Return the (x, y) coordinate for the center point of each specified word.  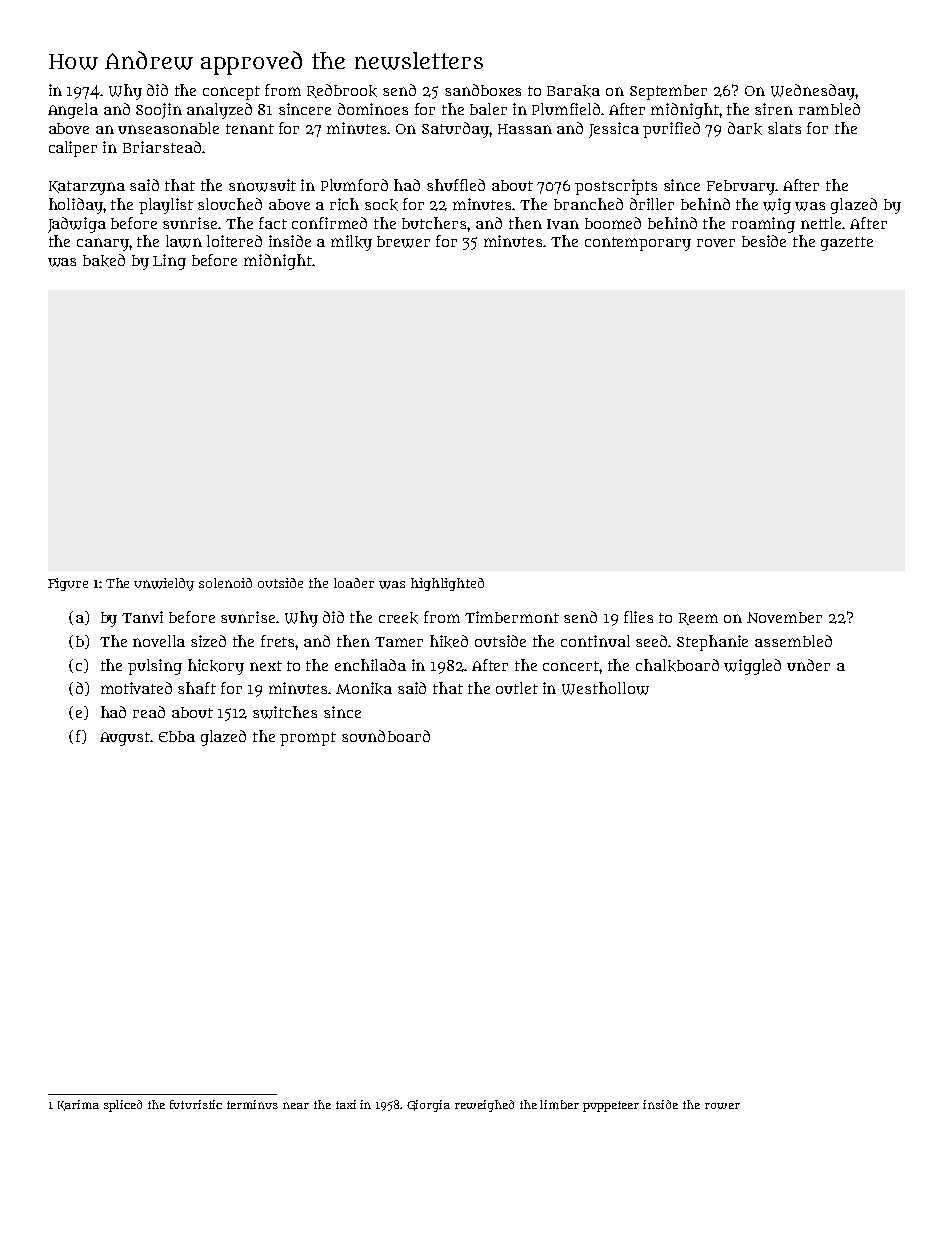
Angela (73, 111)
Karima (78, 1105)
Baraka (573, 91)
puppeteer (611, 1106)
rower (722, 1106)
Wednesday (813, 92)
